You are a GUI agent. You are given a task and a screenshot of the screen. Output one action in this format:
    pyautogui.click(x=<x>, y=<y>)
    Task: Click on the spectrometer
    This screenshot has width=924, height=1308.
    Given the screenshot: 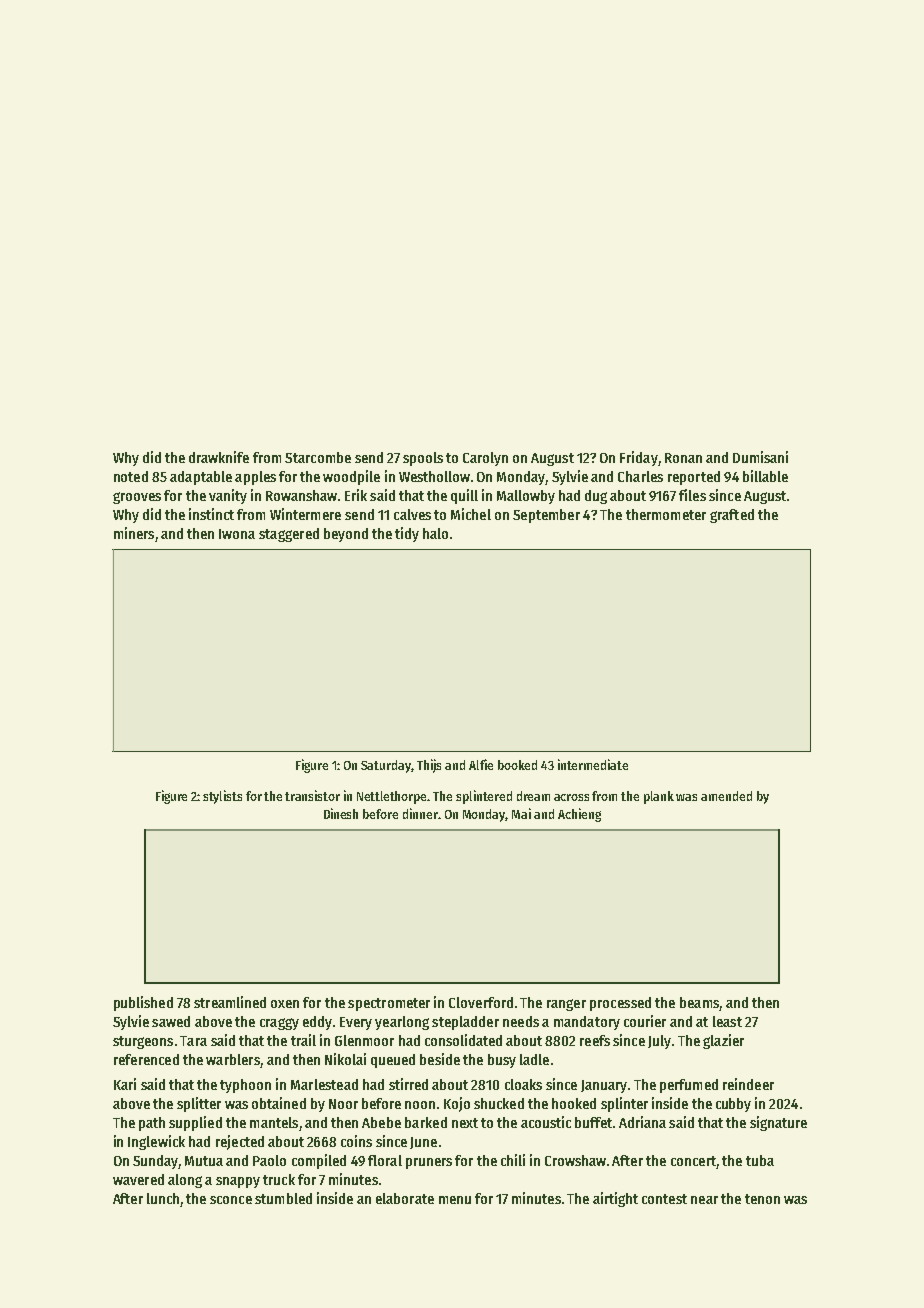 What is the action you would take?
    pyautogui.click(x=389, y=1004)
